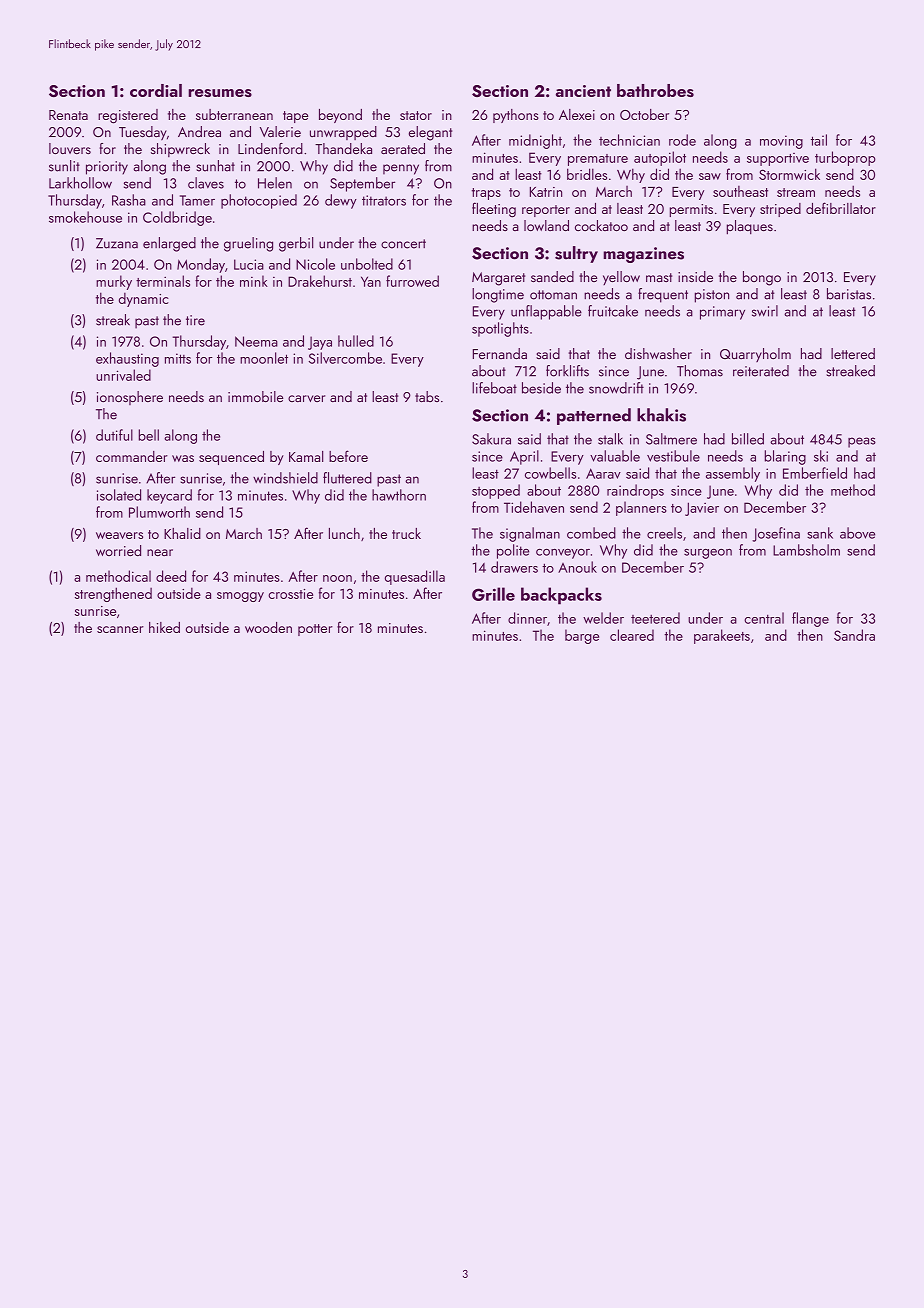  Describe the element at coordinates (127, 359) in the document. I see `exhausting` at that location.
